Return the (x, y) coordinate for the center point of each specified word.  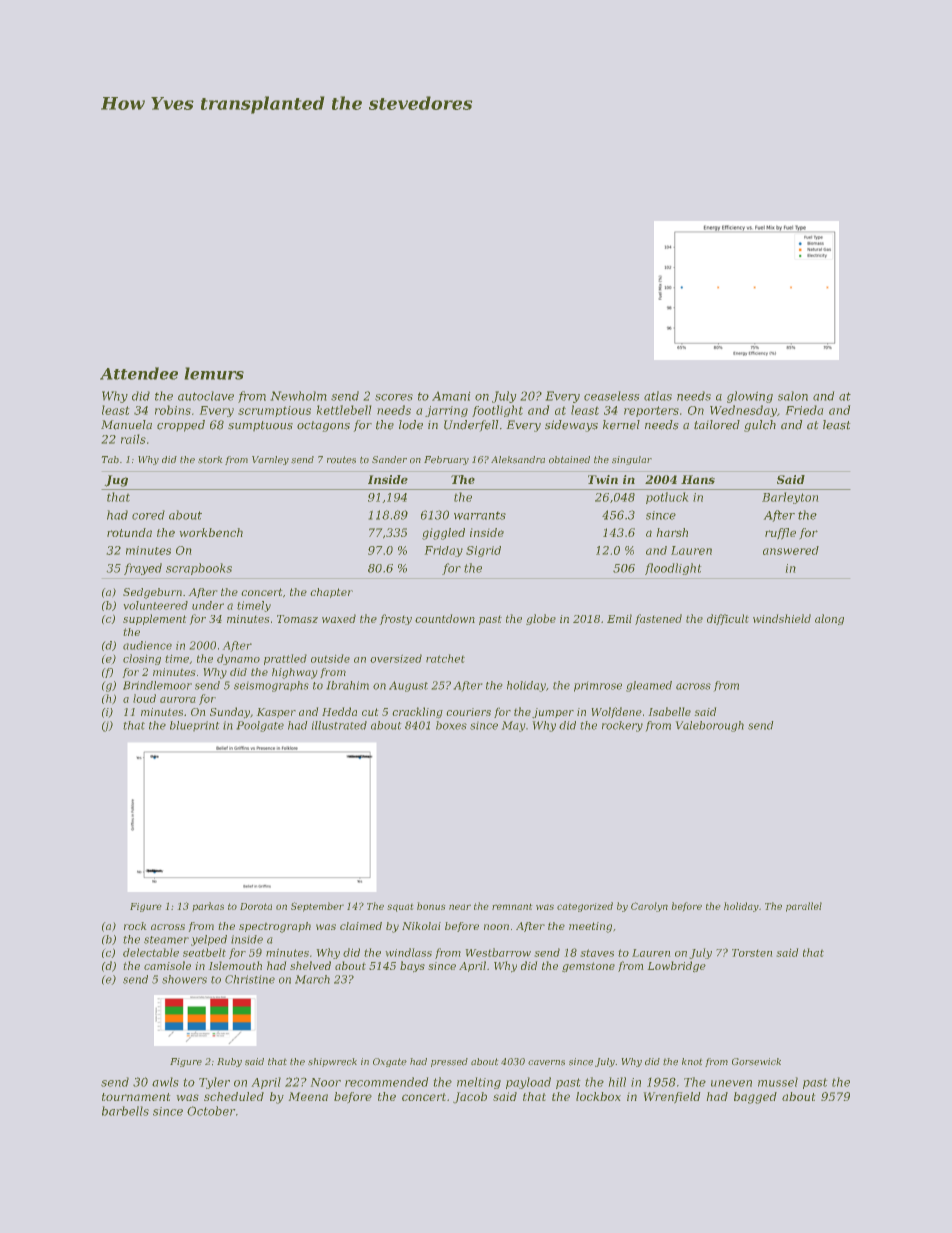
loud (144, 698)
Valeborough (710, 726)
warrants (480, 516)
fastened (658, 619)
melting (479, 1083)
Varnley (270, 460)
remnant (512, 907)
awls (165, 1082)
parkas (208, 906)
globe (541, 619)
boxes (451, 725)
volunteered (156, 605)
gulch (760, 426)
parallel (804, 907)
